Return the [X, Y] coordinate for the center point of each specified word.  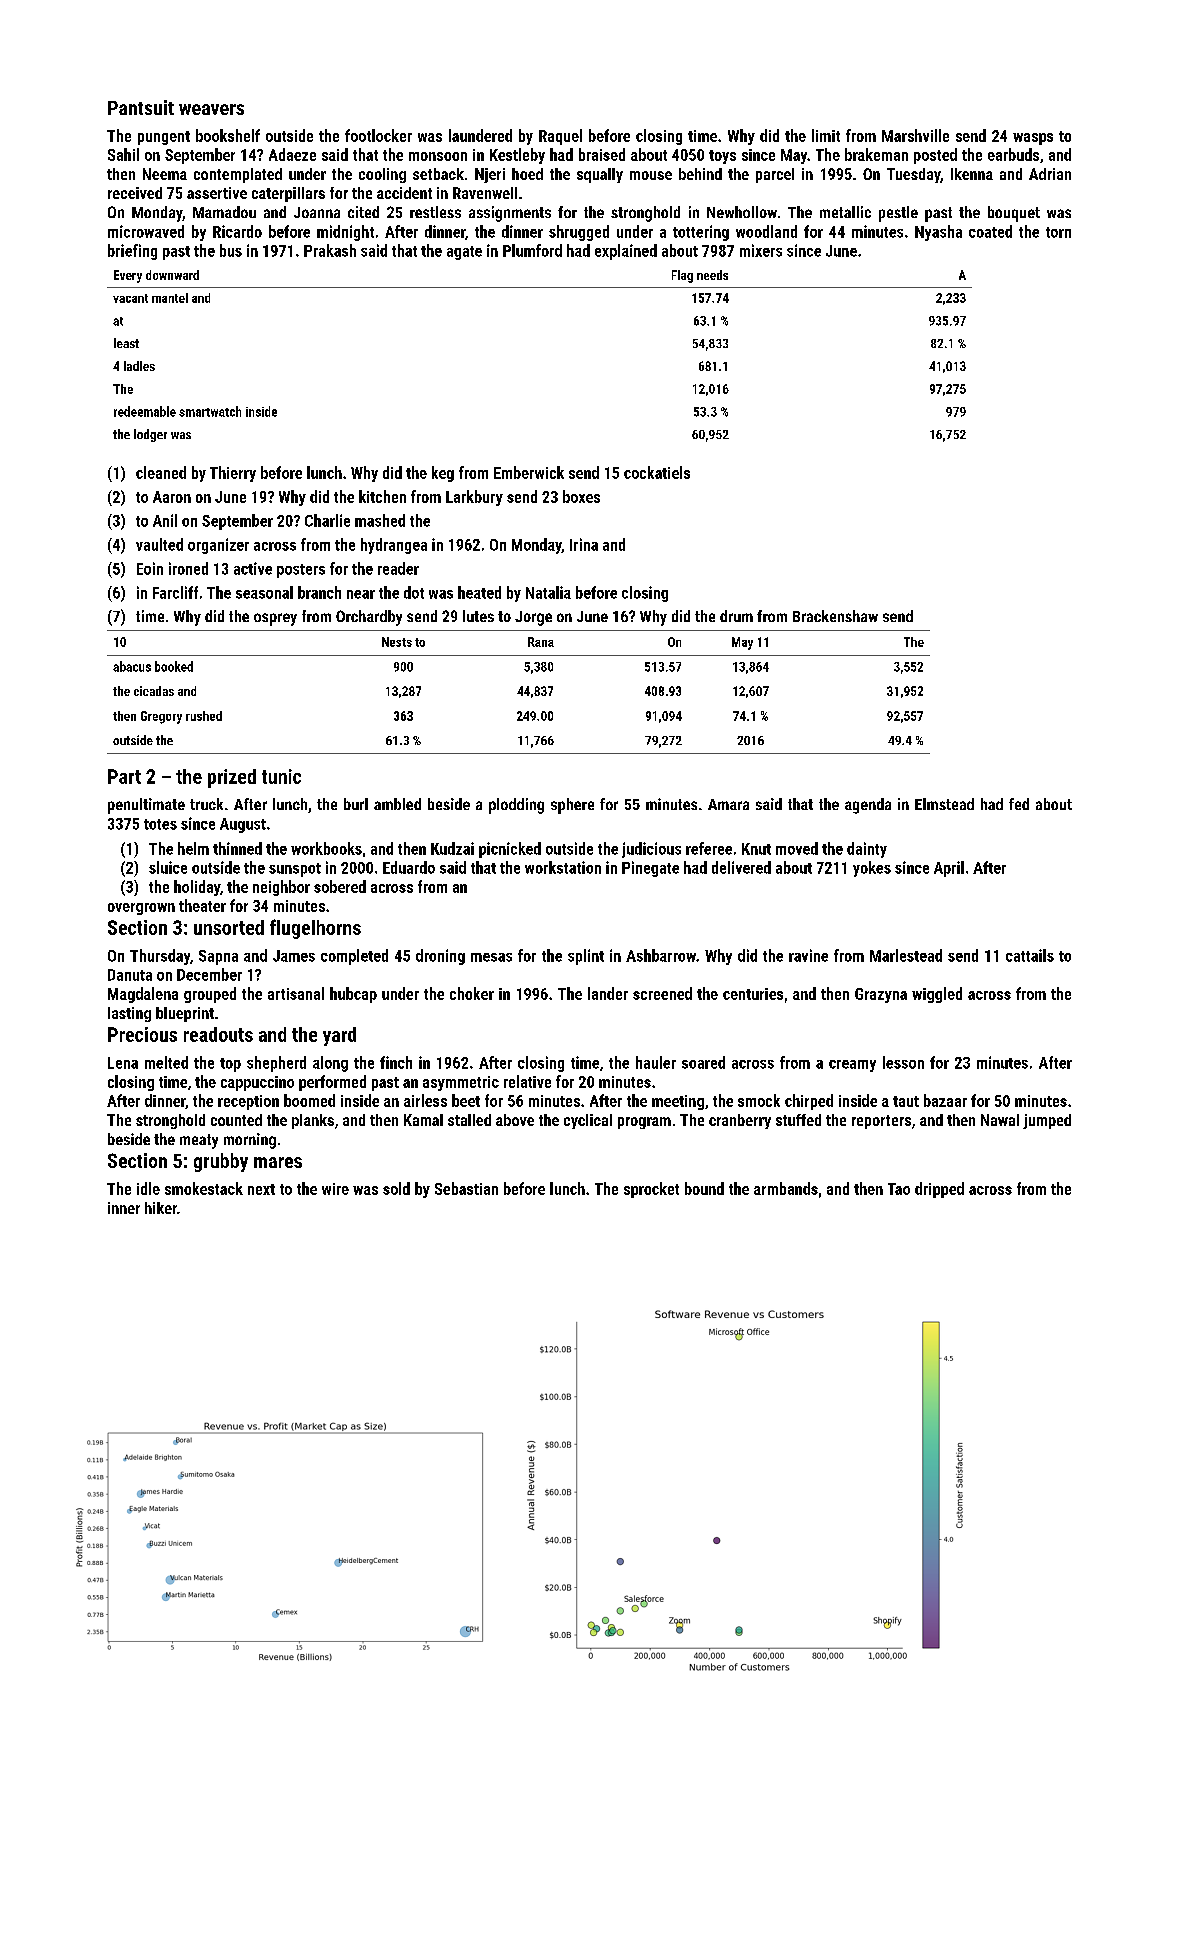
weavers [211, 109]
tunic [281, 776]
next [261, 1189]
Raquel [560, 137]
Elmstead [944, 804]
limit [826, 135]
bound [704, 1188]
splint [586, 957]
